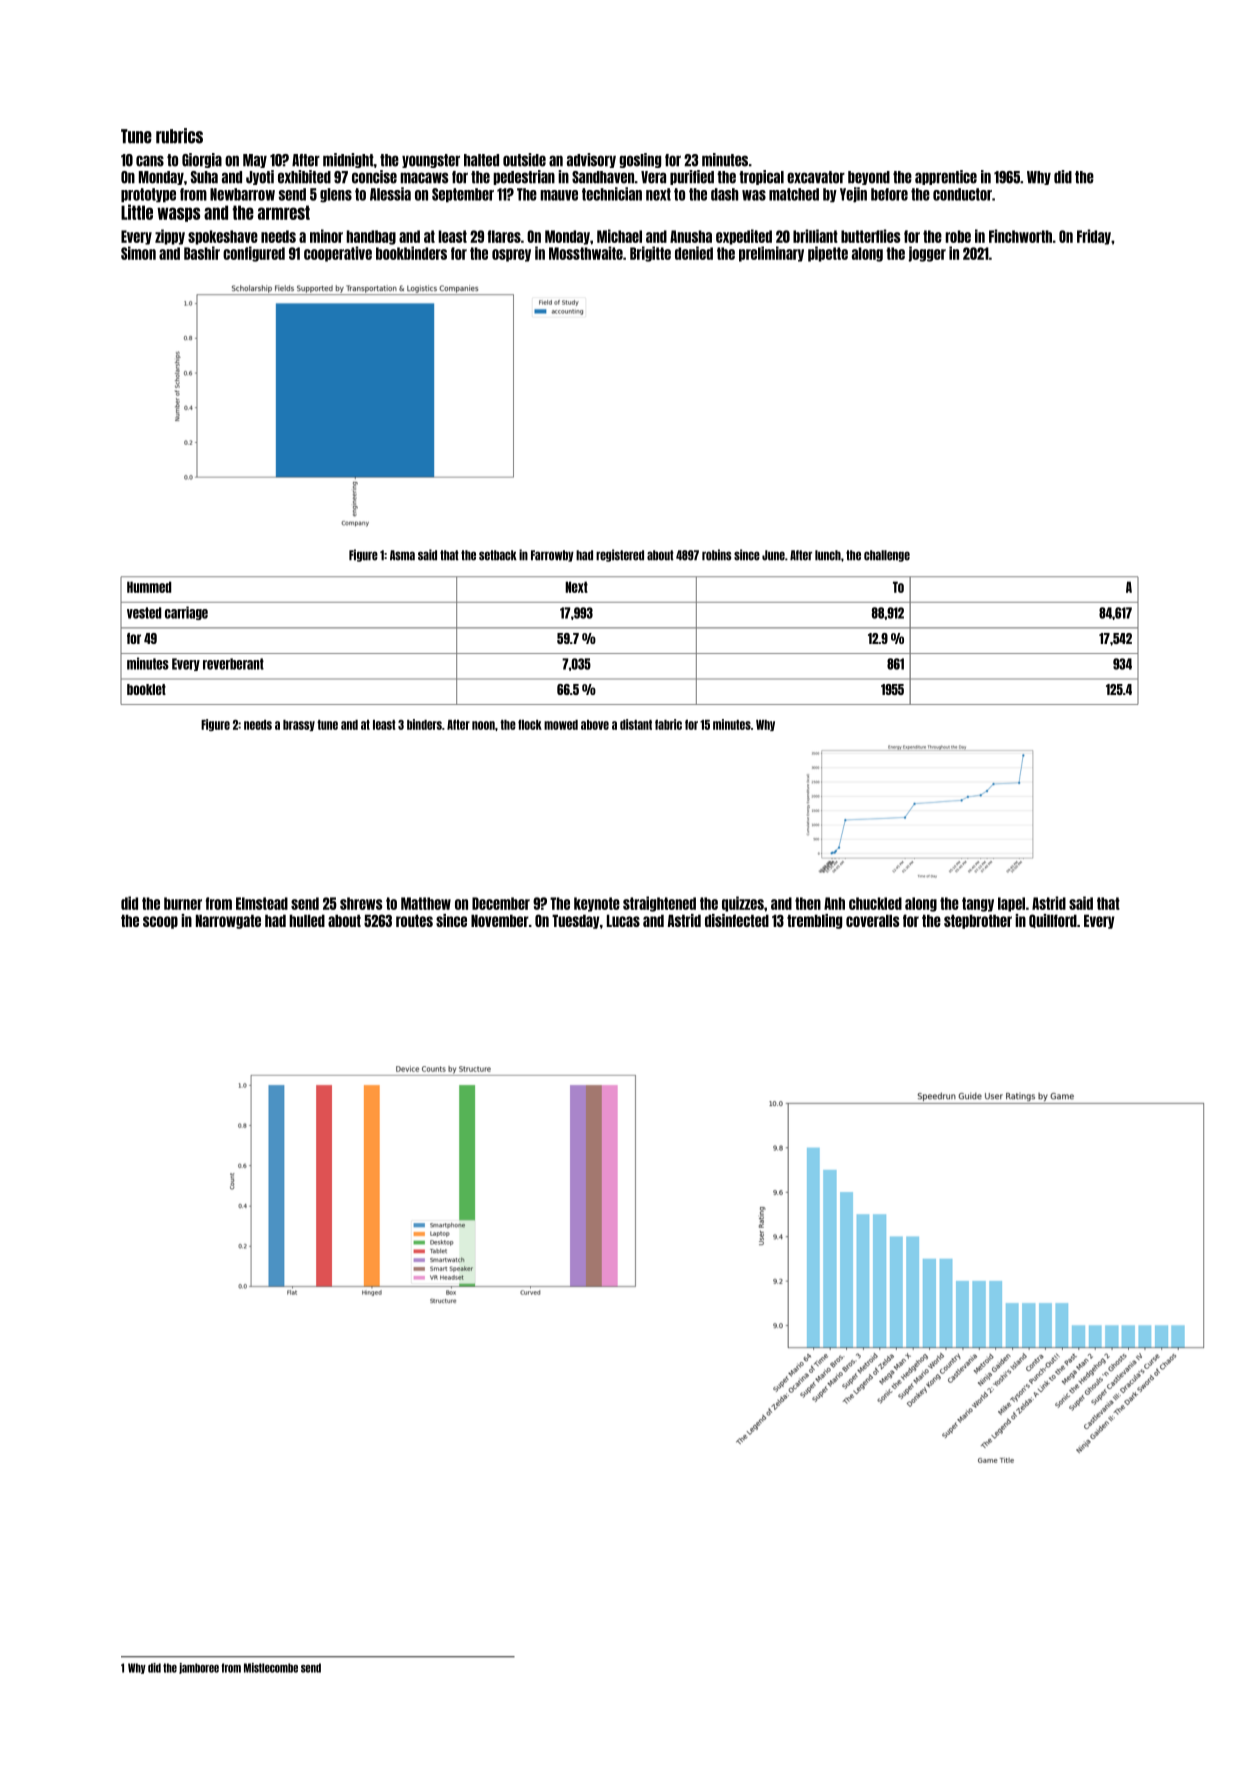 The image size is (1259, 1780). Describe the element at coordinates (761, 177) in the page. I see `tropical` at that location.
